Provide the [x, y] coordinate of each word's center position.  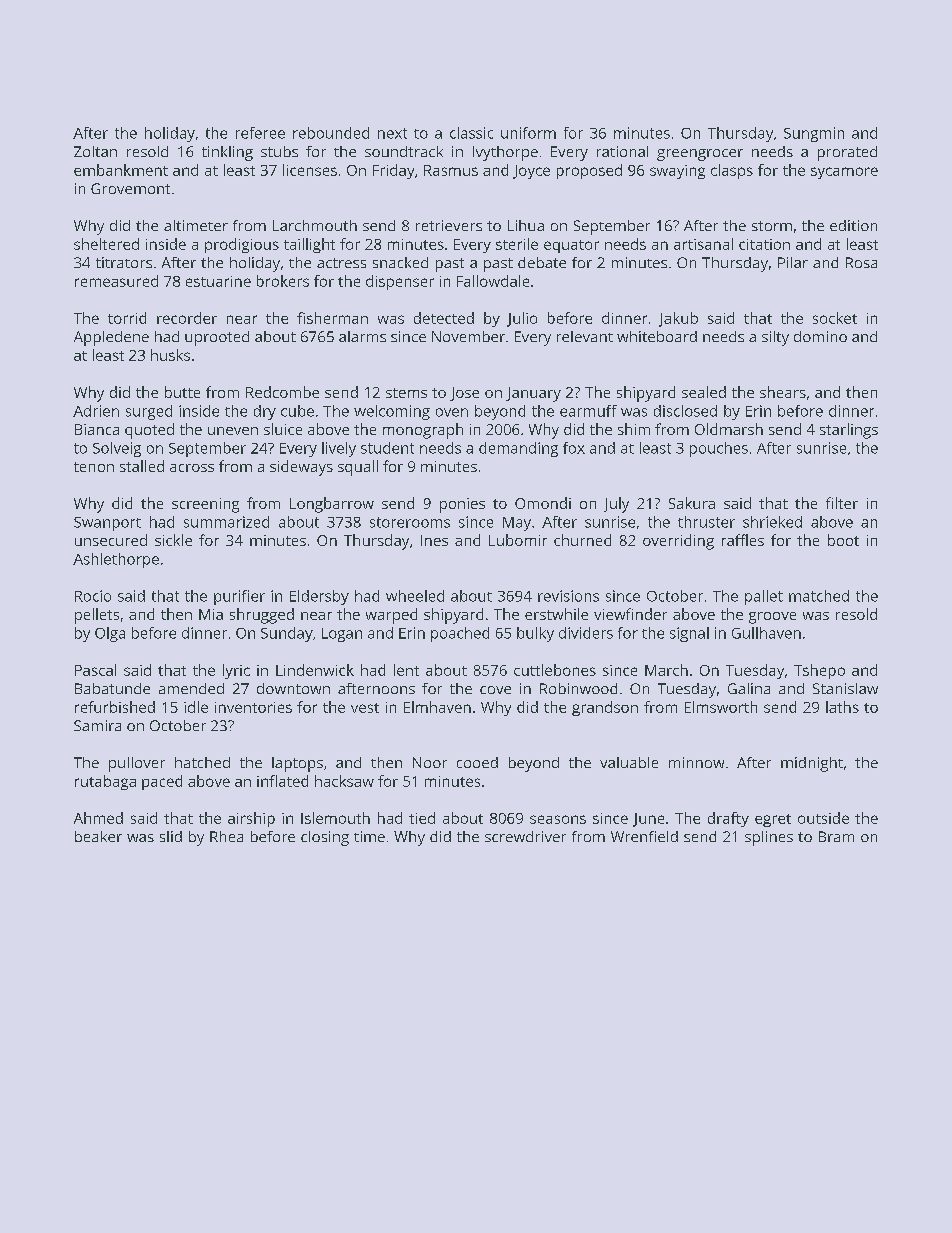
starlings [849, 431]
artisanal [703, 244]
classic [471, 133]
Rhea [226, 836]
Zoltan [95, 151]
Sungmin [814, 134]
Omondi [543, 503]
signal [689, 634]
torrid [127, 318]
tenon [94, 467]
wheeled [415, 596]
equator [571, 246]
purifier [239, 597]
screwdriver [525, 836]
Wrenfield [644, 836]
